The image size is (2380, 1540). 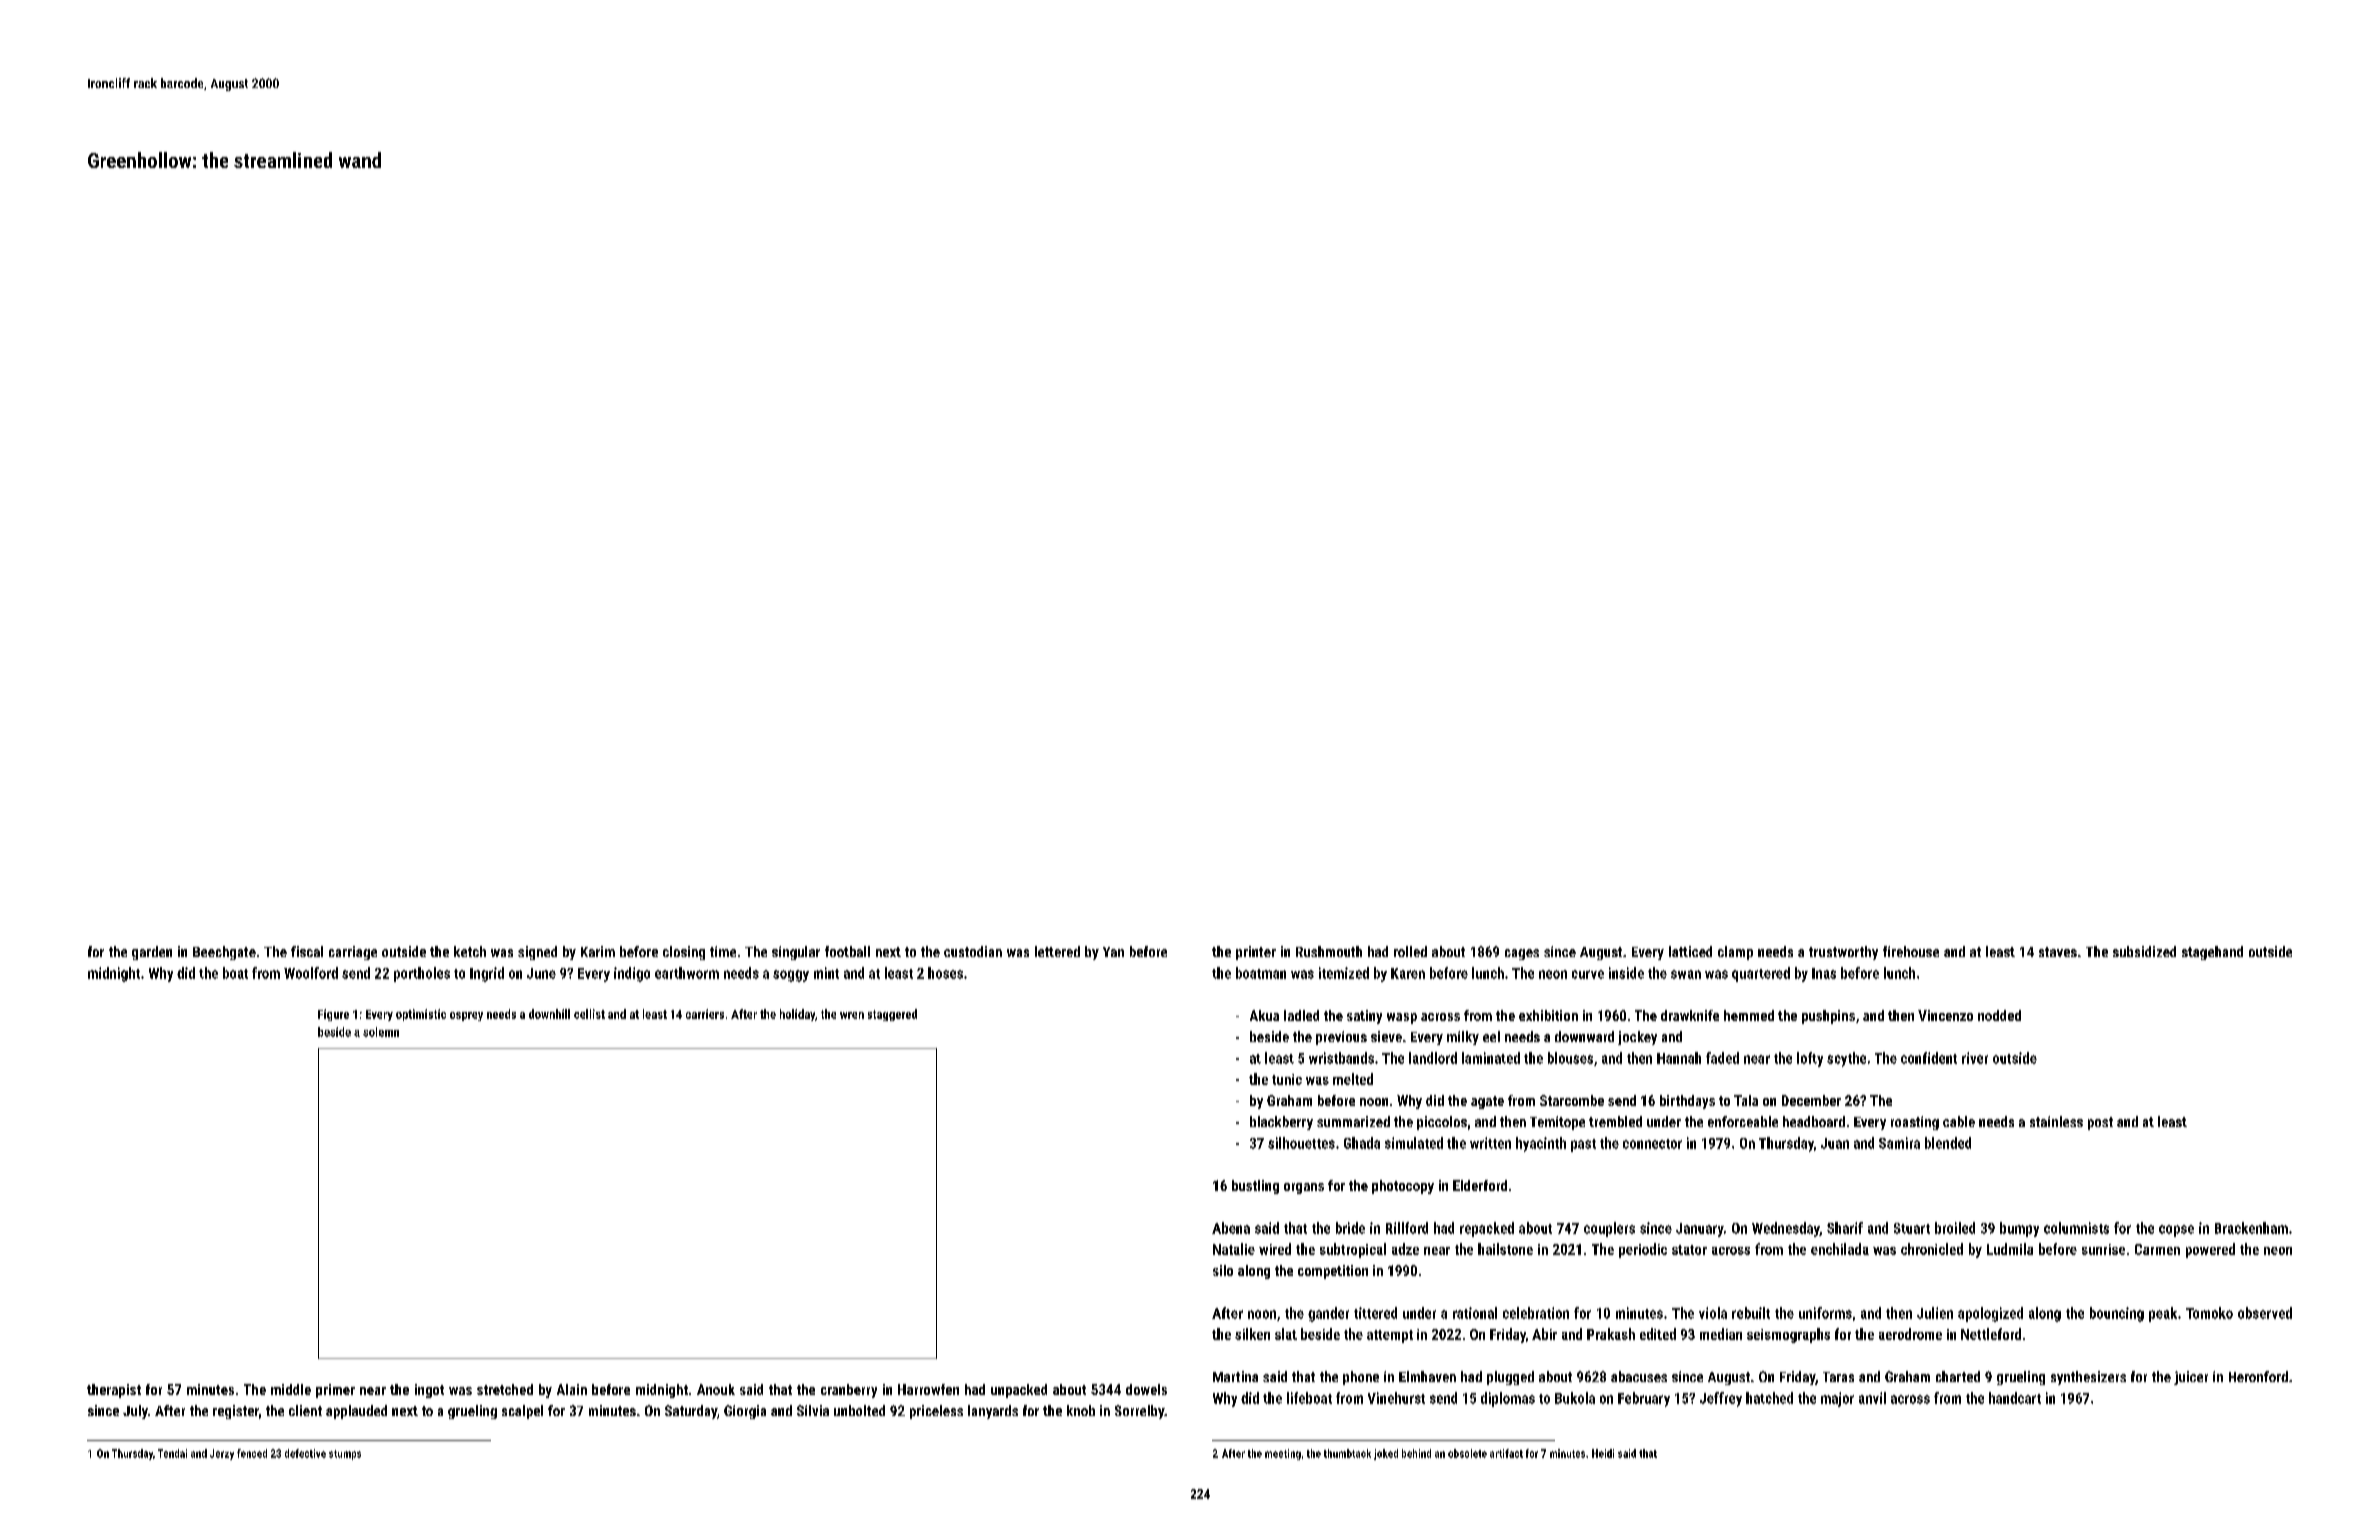 I want to click on powered, so click(x=2210, y=1250).
